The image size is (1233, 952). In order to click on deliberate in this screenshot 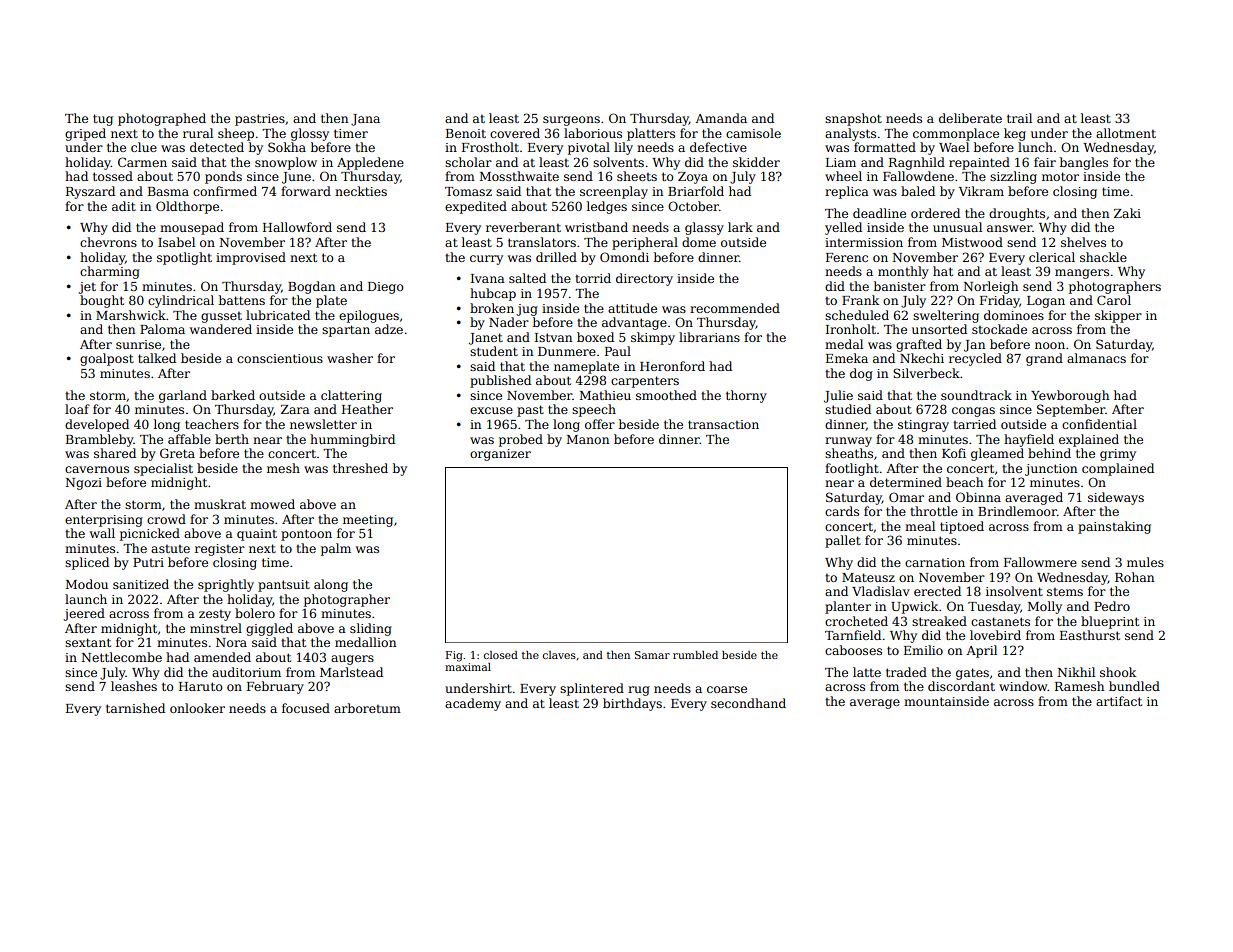, I will do `click(970, 118)`.
